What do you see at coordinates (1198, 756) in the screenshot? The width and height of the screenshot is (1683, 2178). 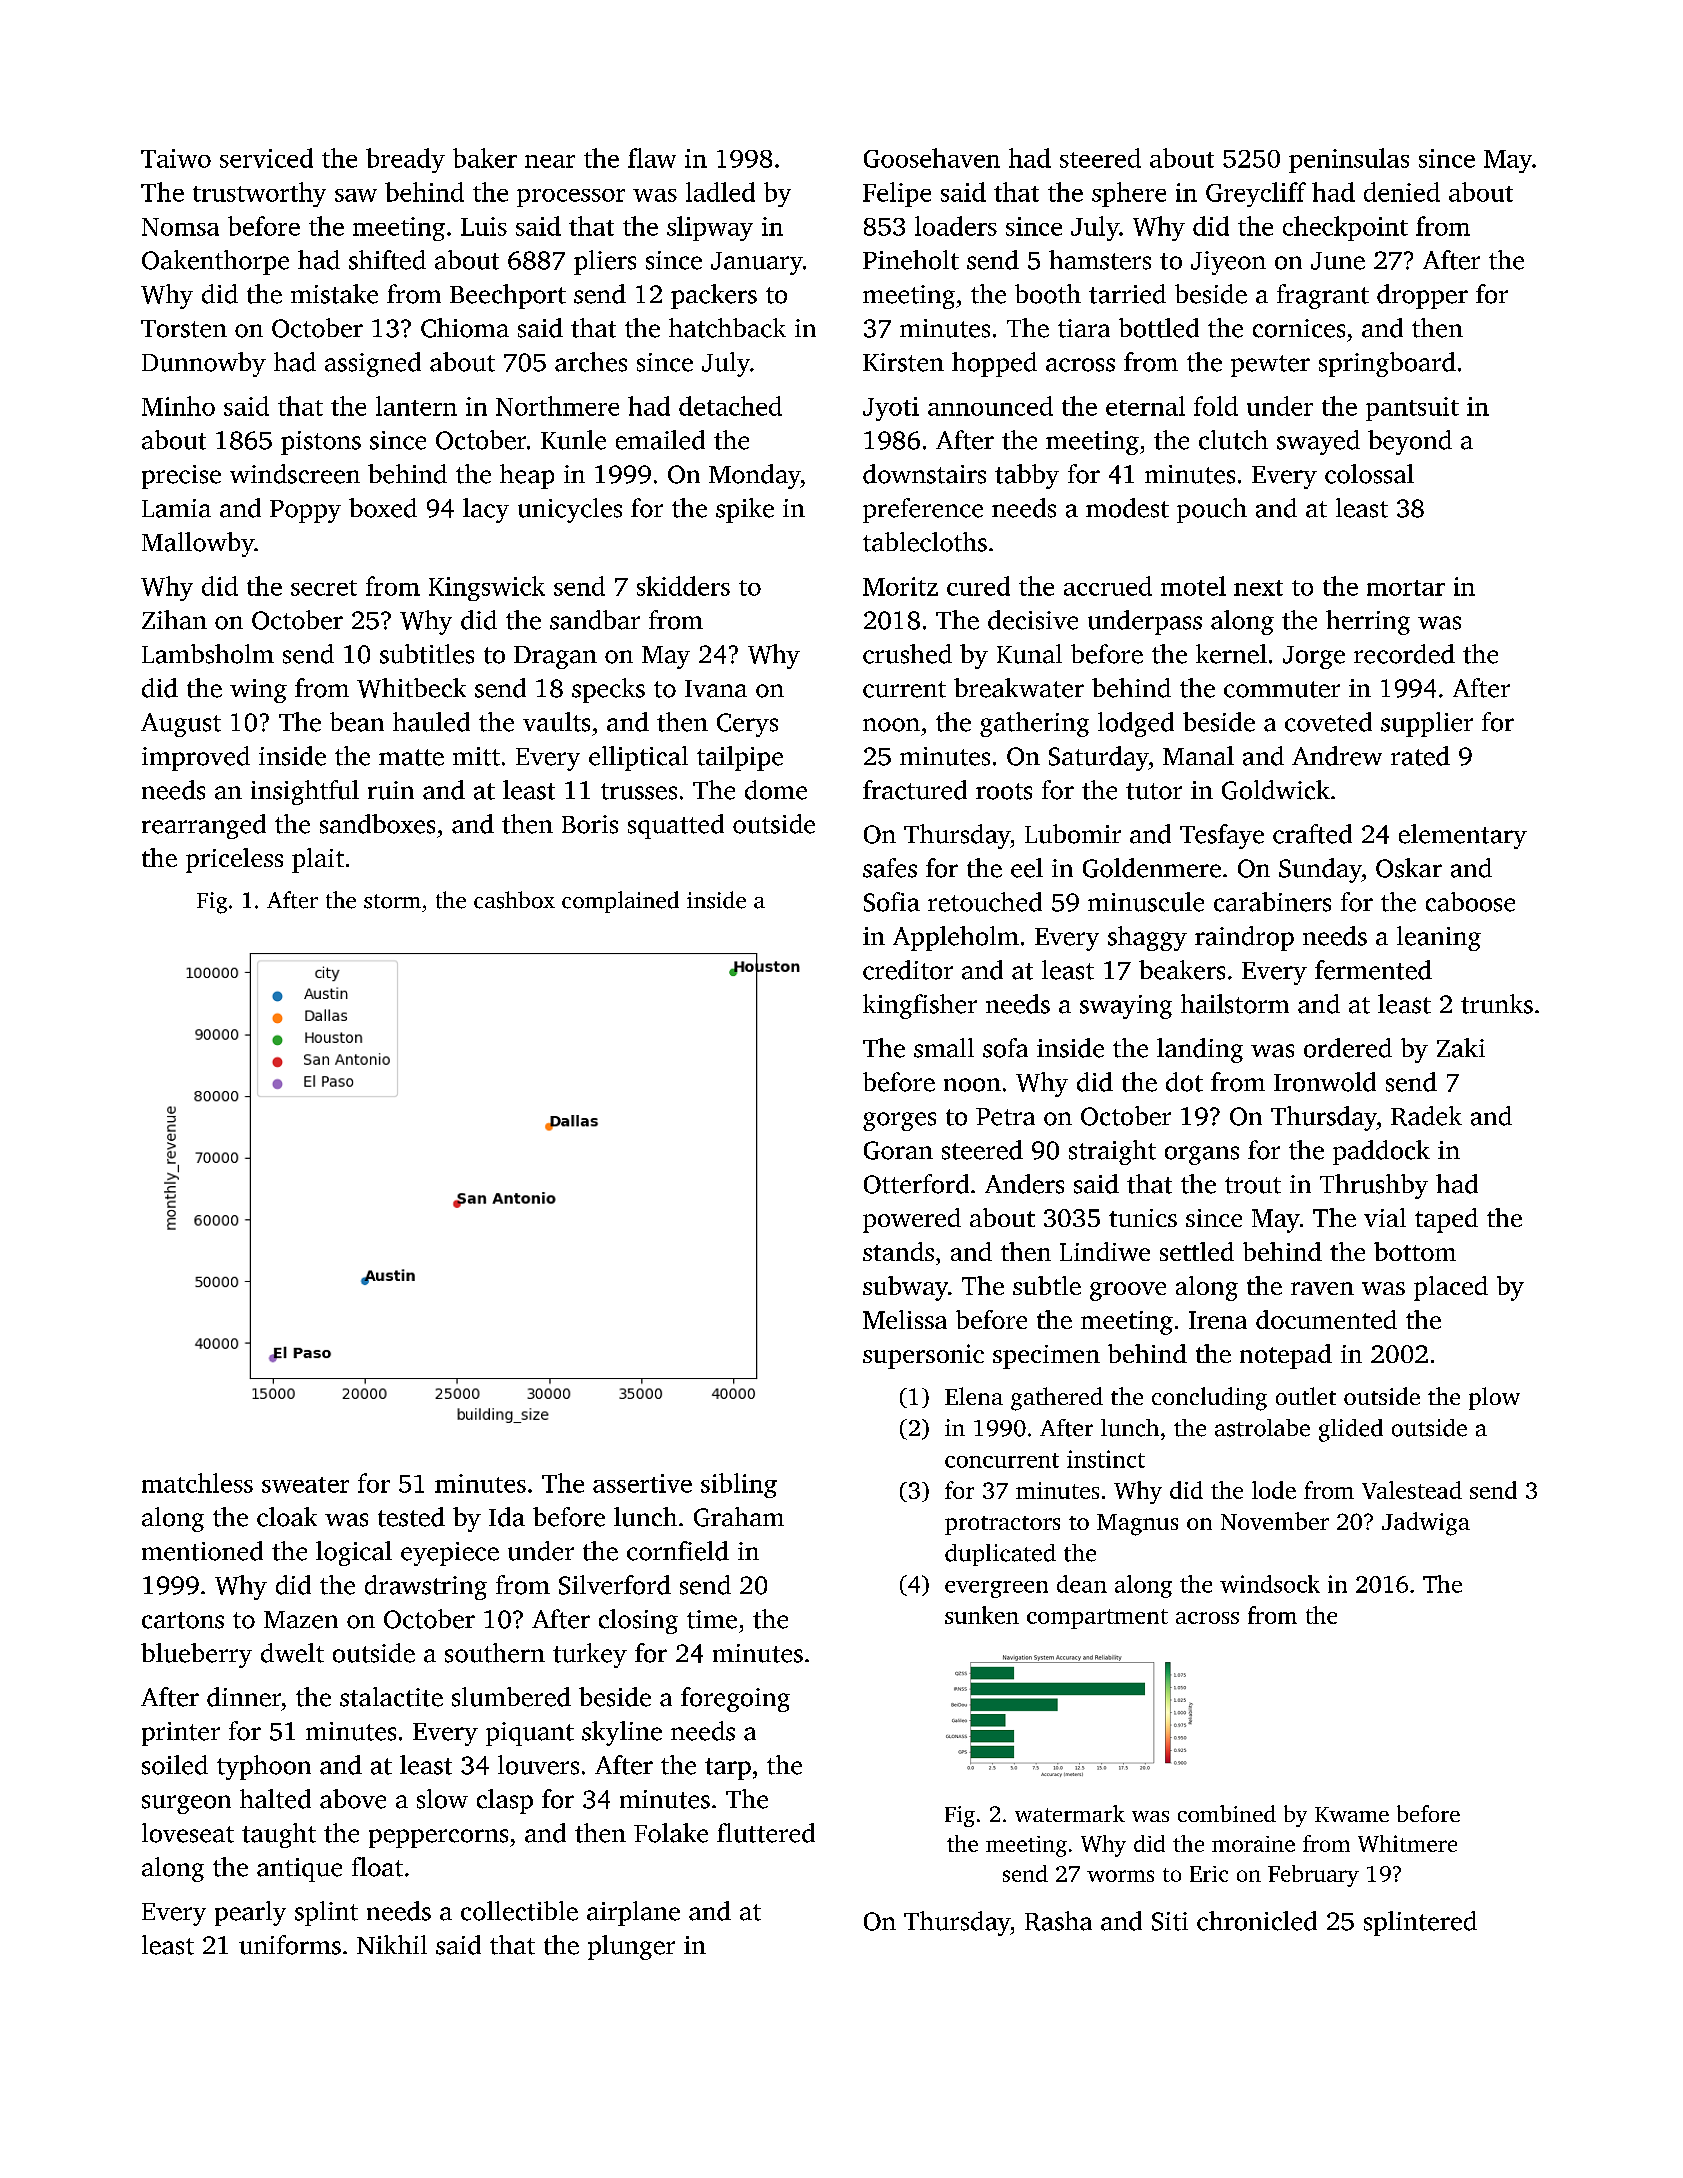 I see `Manal` at bounding box center [1198, 756].
